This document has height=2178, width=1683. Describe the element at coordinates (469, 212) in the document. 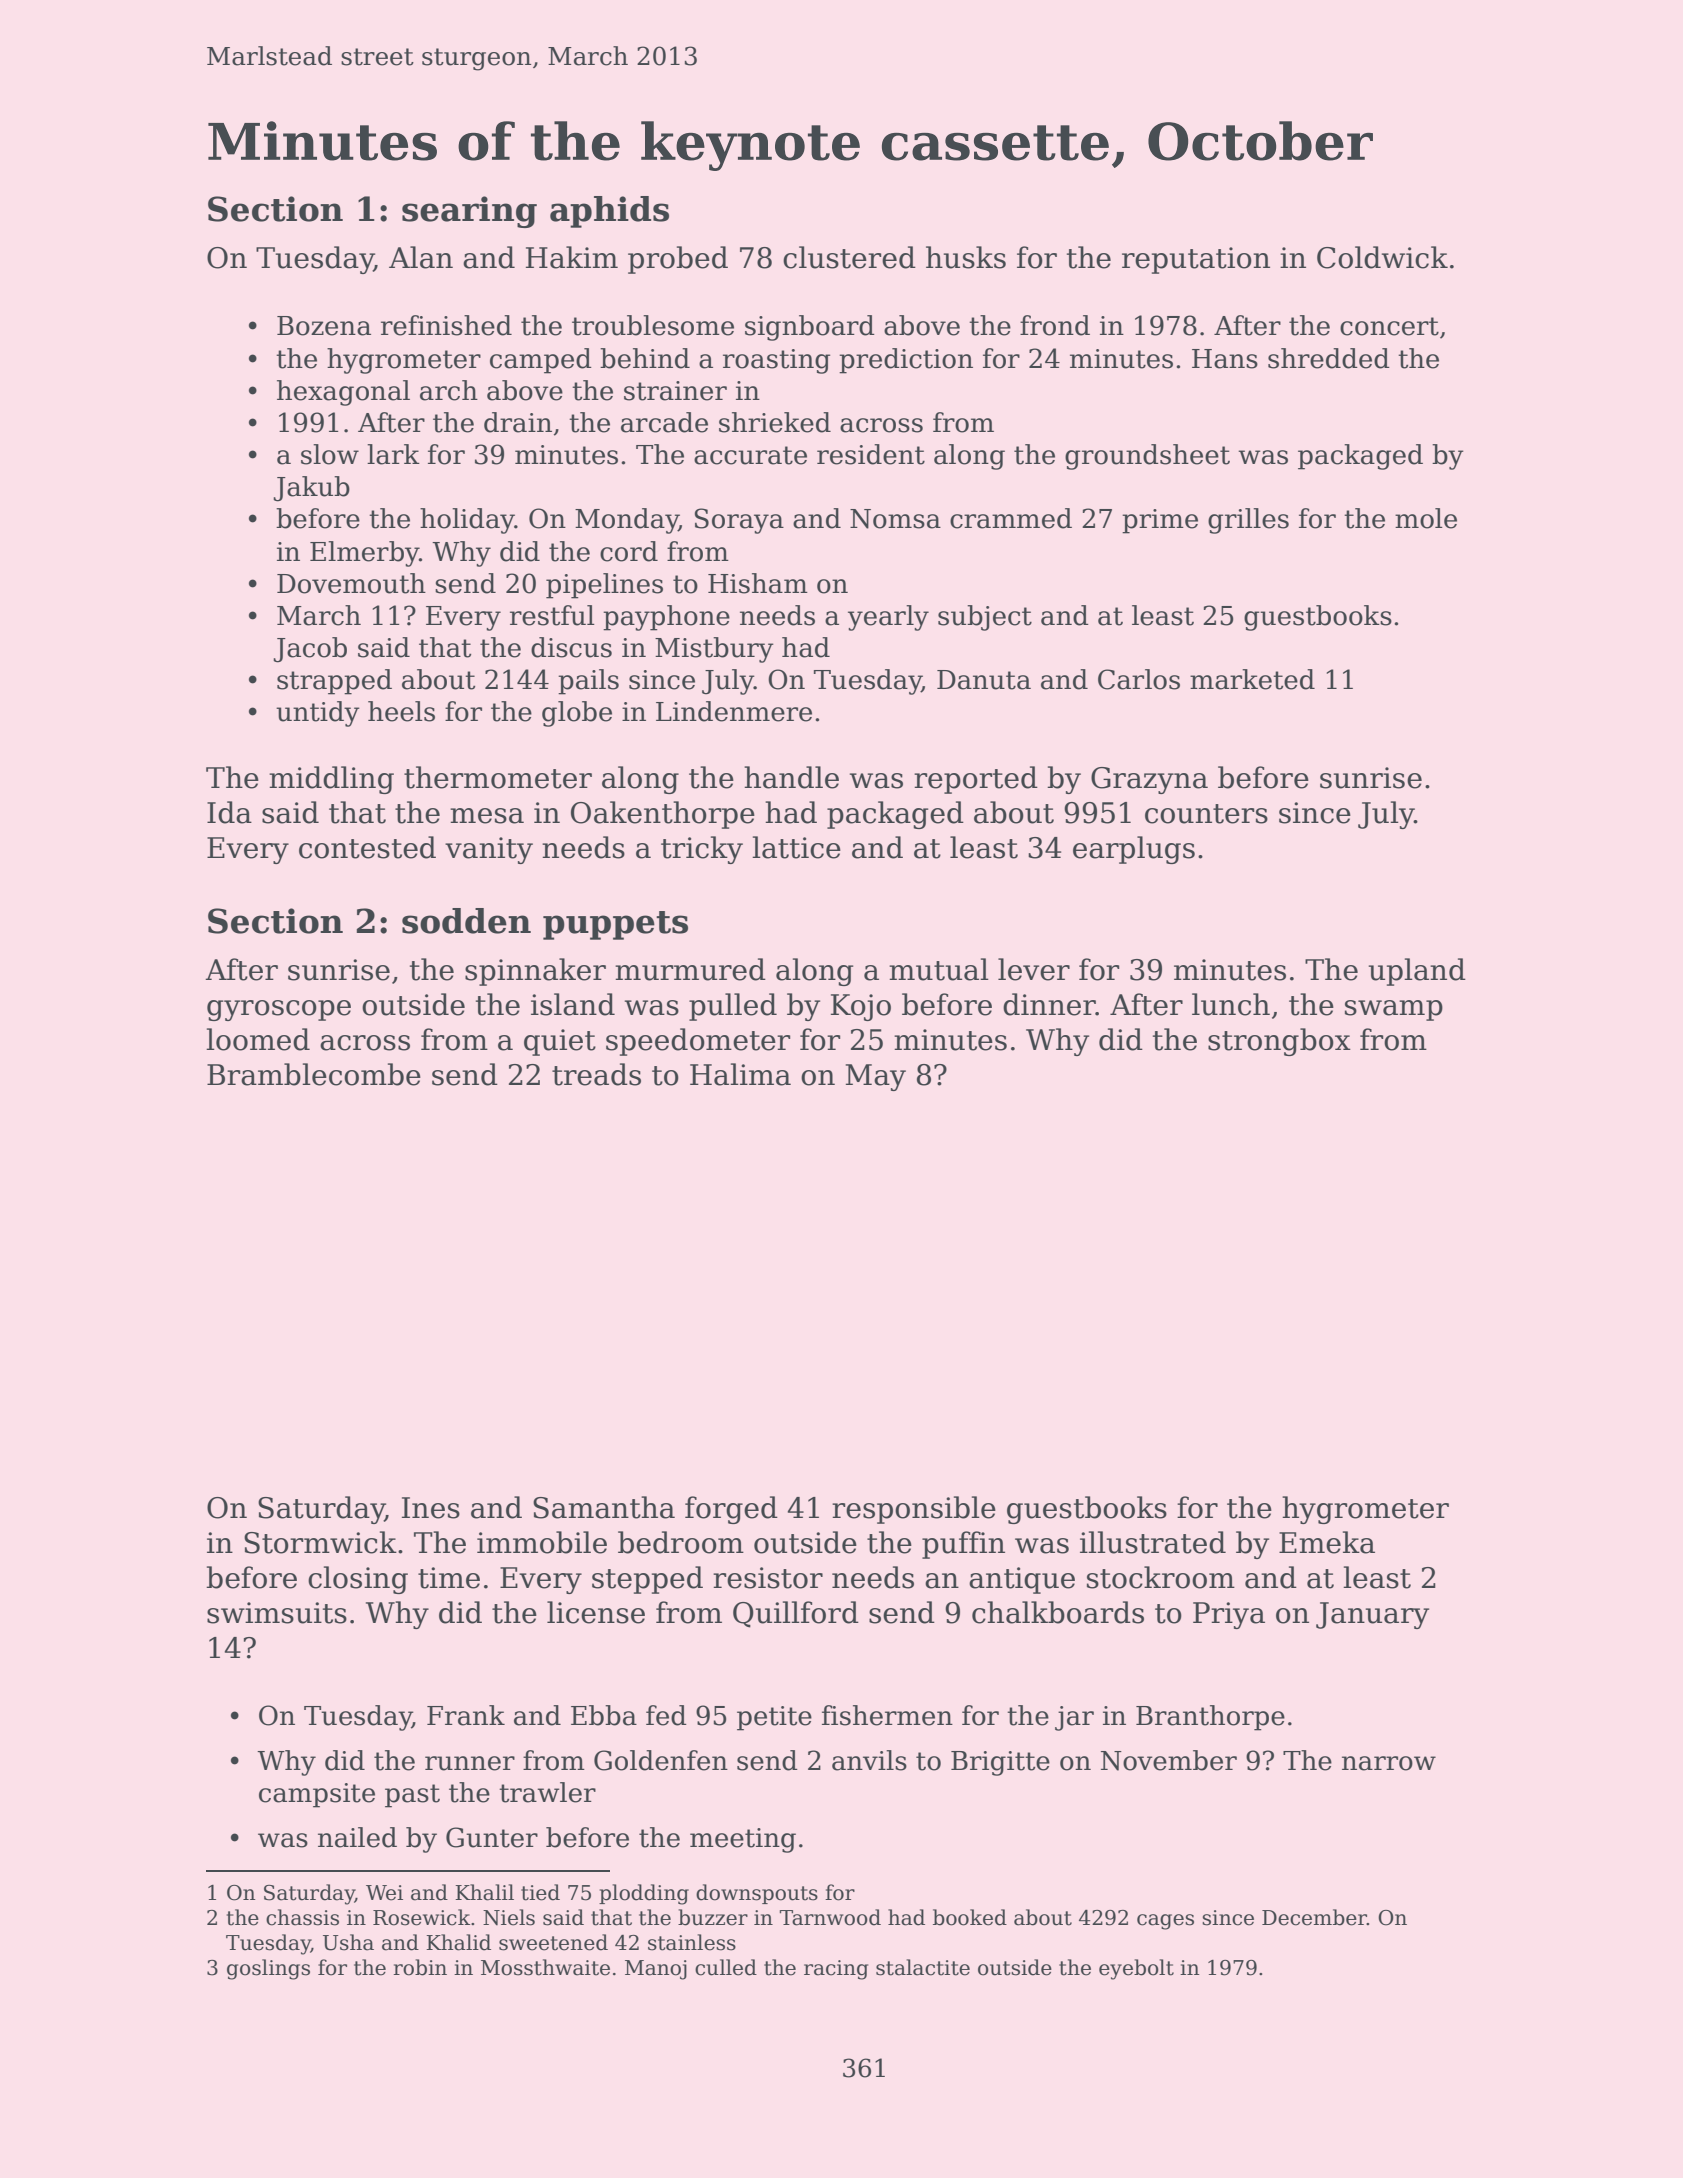

I see `searing` at that location.
